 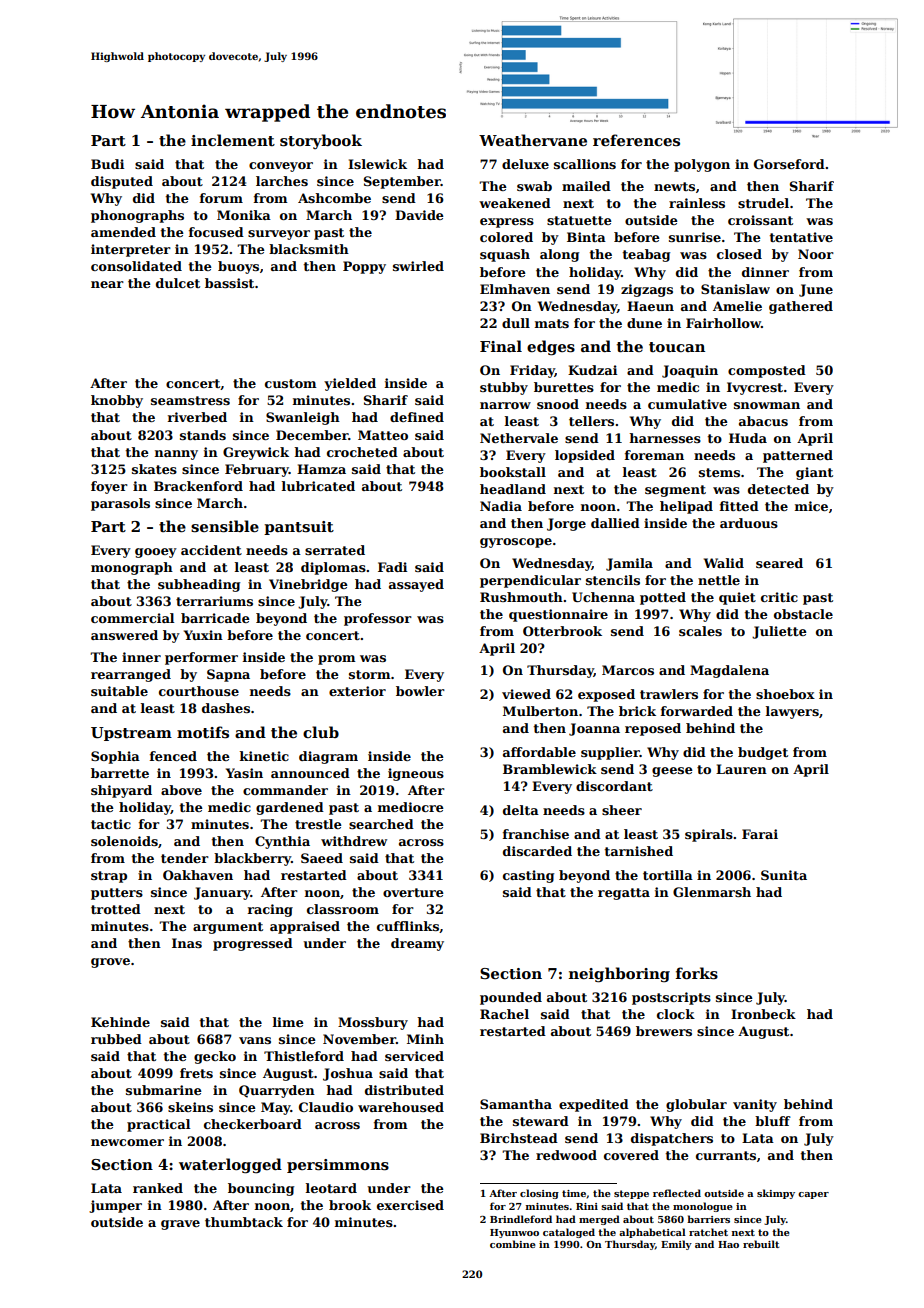 What do you see at coordinates (137, 216) in the screenshot?
I see `phonographs` at bounding box center [137, 216].
